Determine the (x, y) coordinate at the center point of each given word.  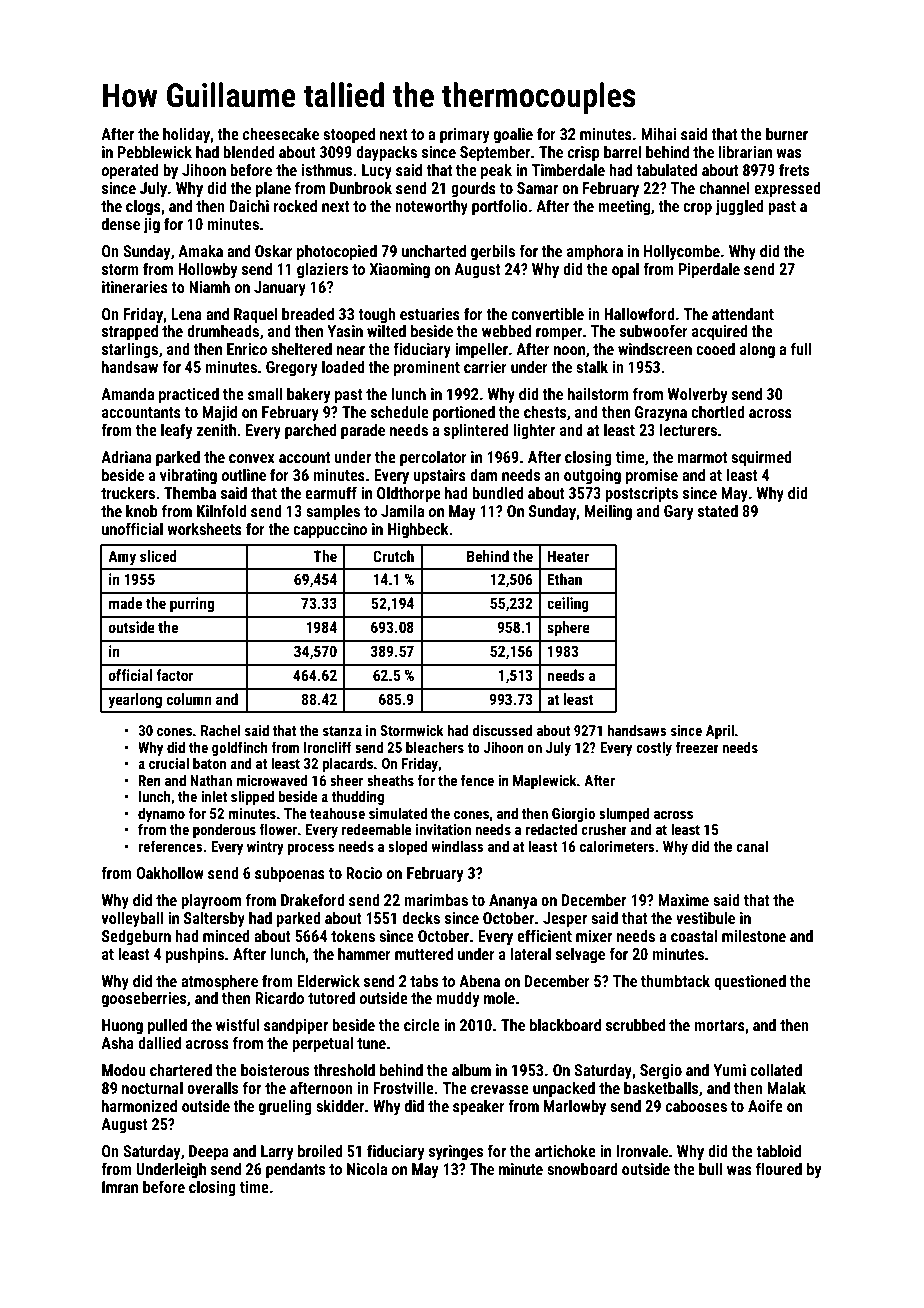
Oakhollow (170, 872)
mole (499, 997)
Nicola (367, 1168)
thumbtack (675, 980)
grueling (285, 1107)
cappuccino (330, 531)
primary (465, 136)
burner (787, 133)
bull (710, 1168)
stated (718, 510)
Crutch (393, 556)
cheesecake (281, 133)
